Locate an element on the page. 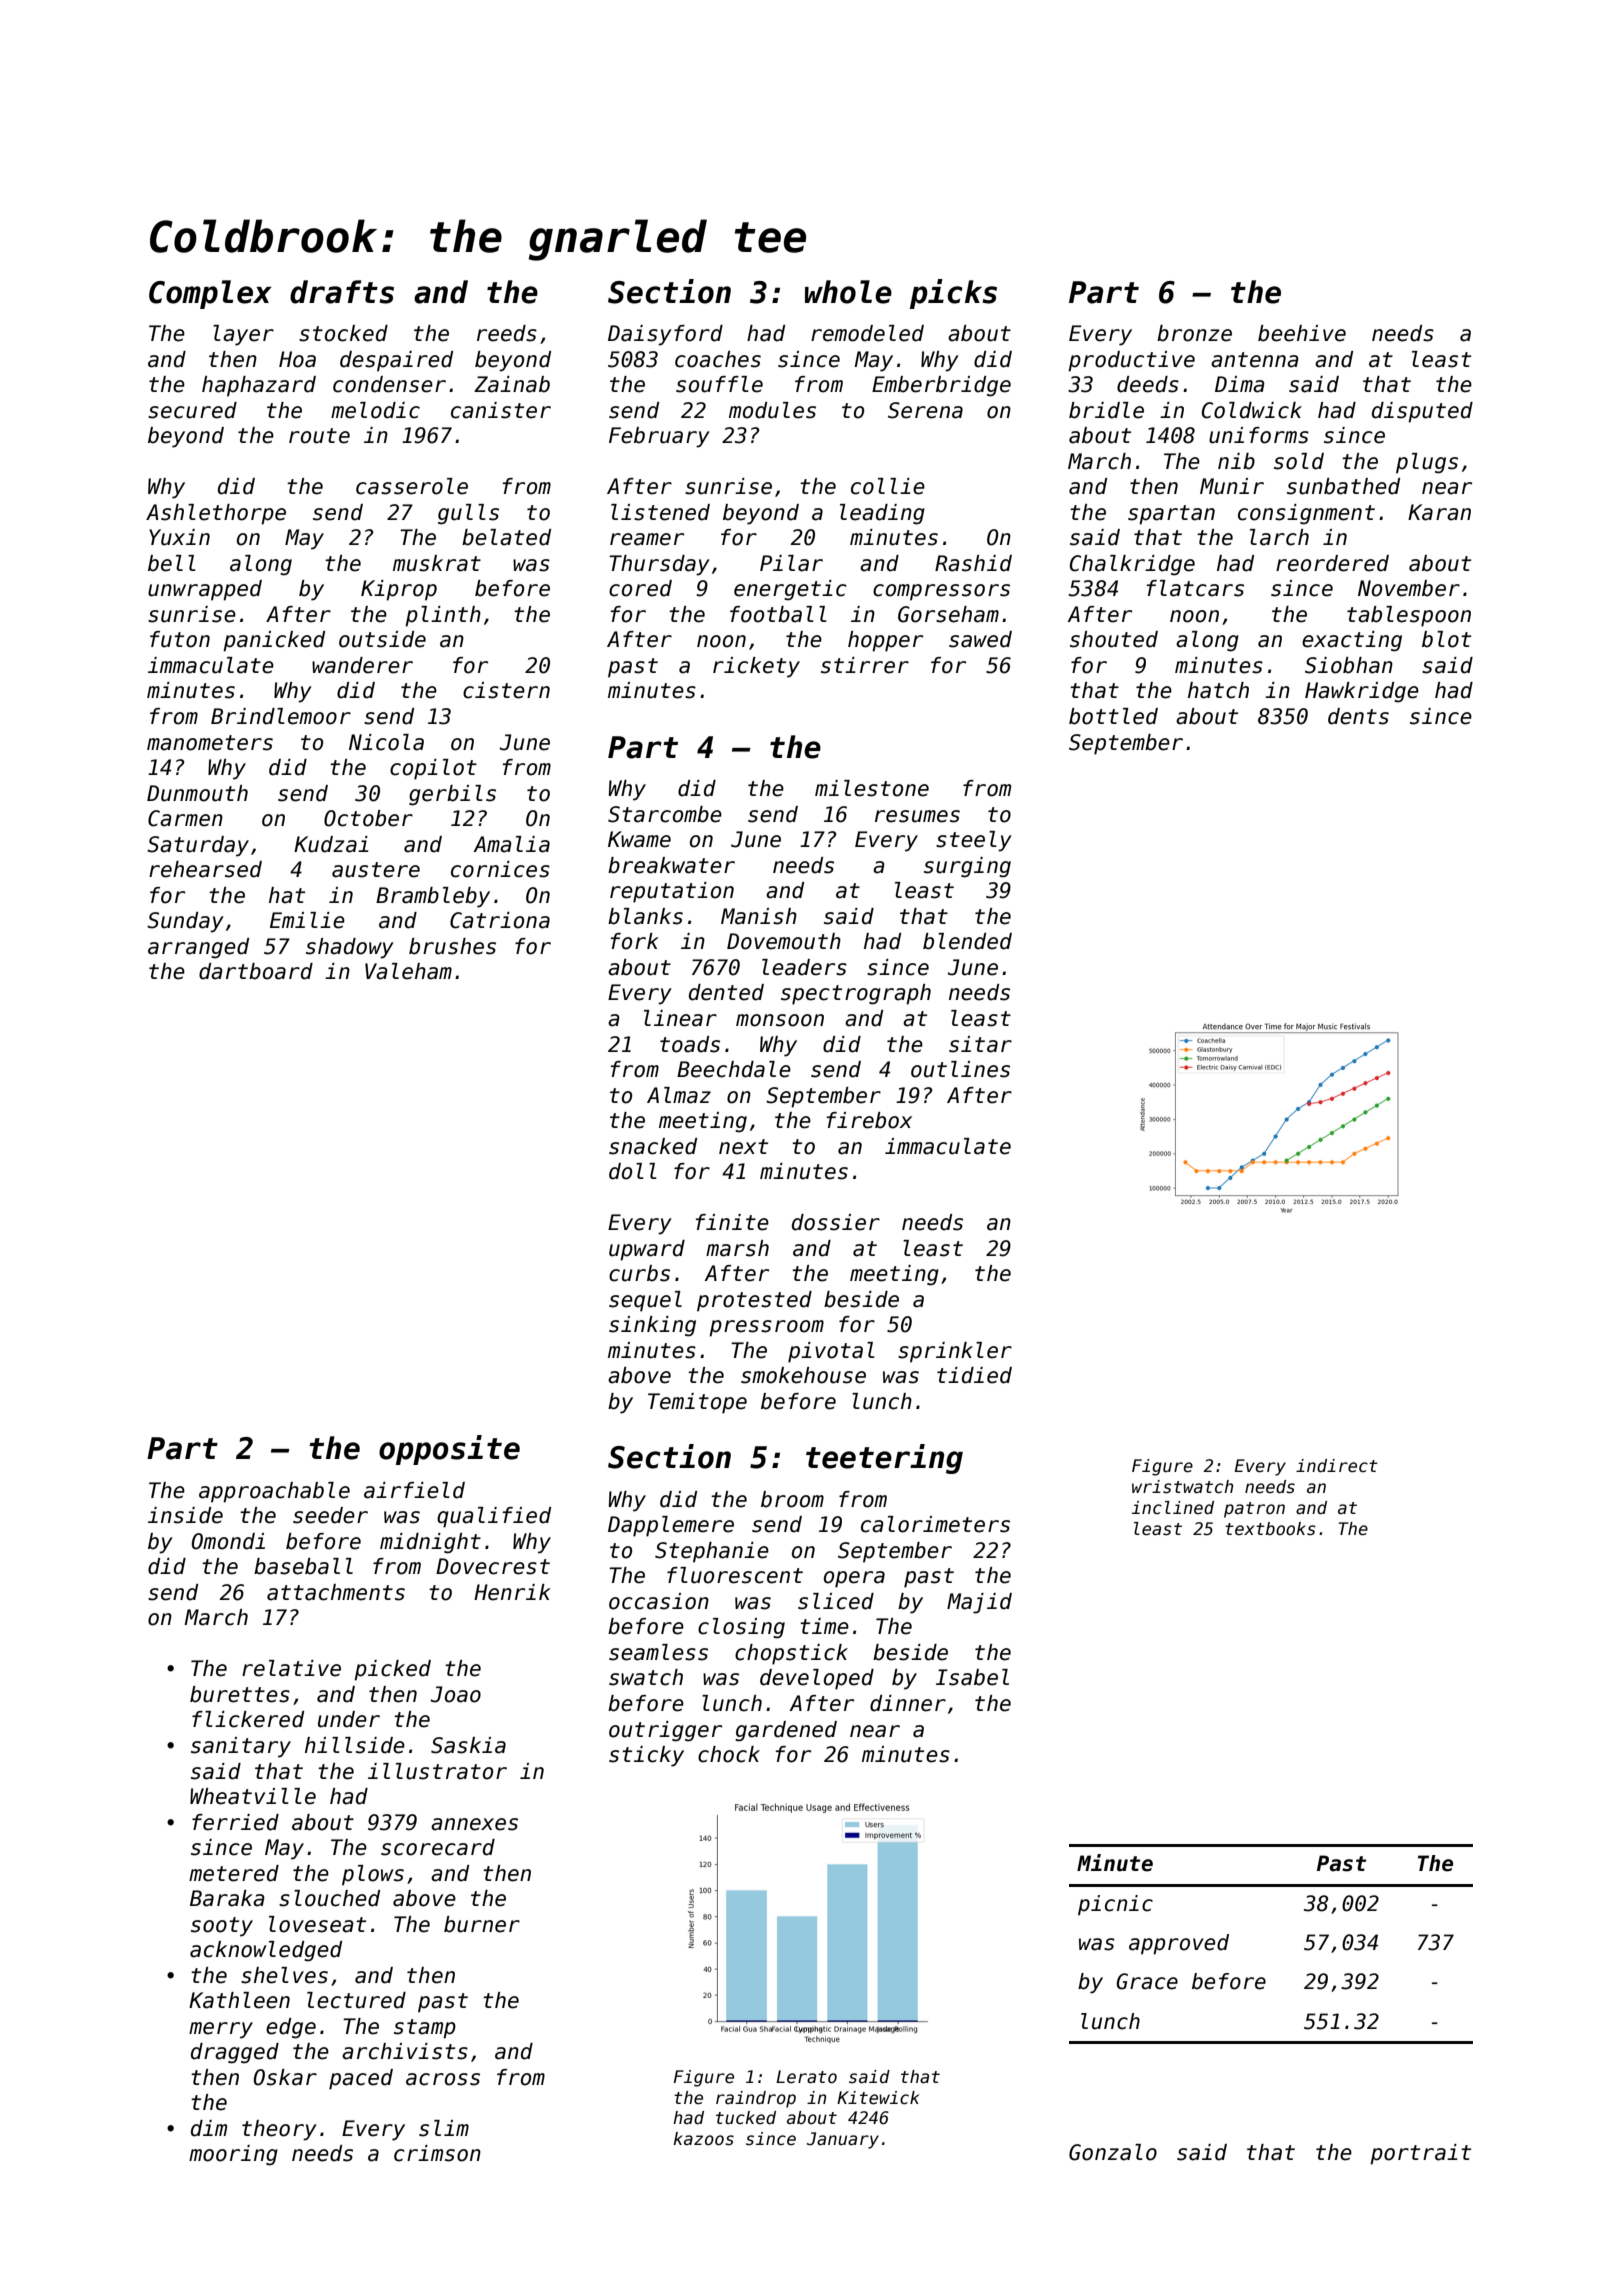 The height and width of the image is (2292, 1620). next is located at coordinates (743, 1147).
